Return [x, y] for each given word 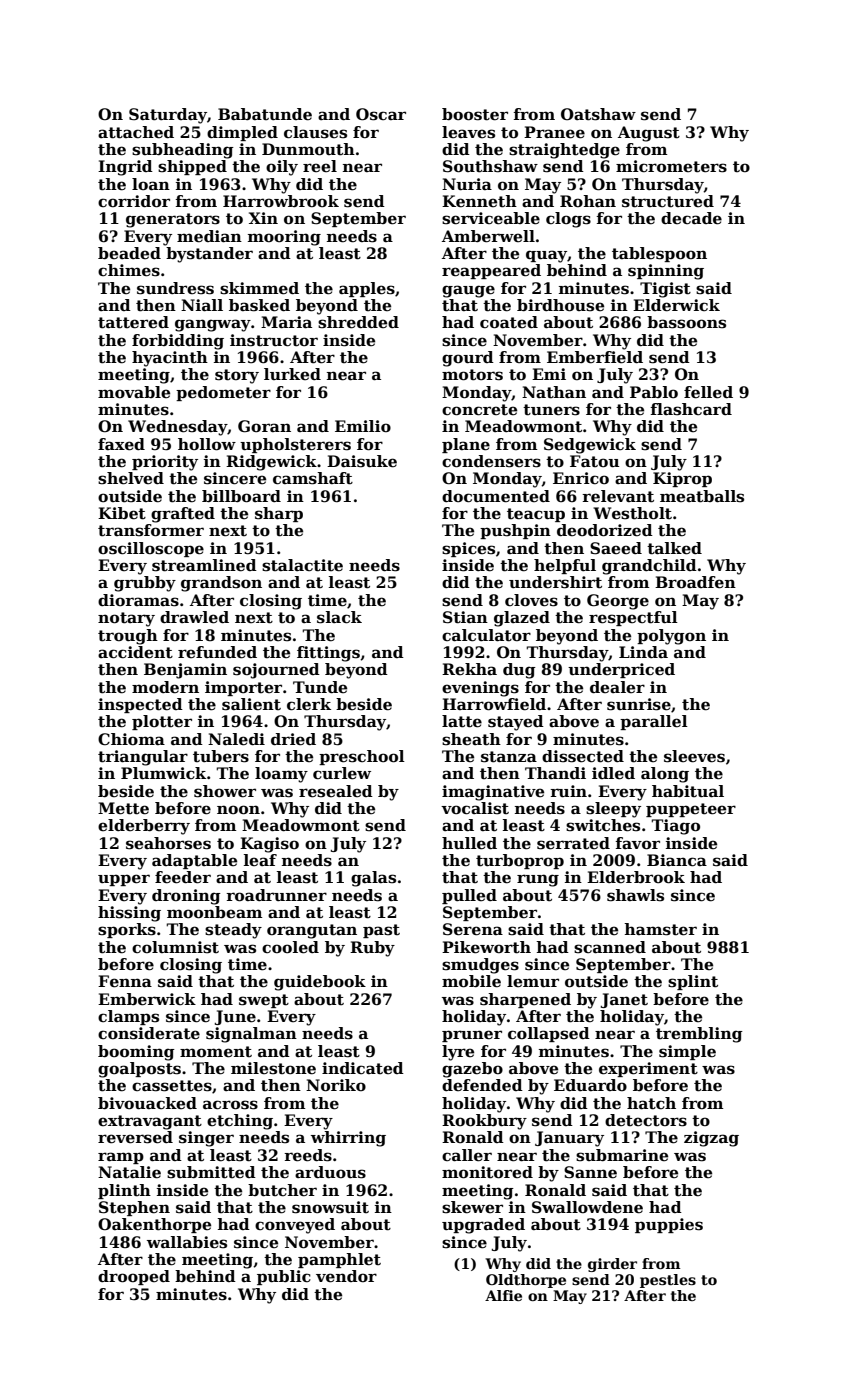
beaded [129, 253]
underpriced [621, 670]
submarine [622, 1155]
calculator [486, 635]
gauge [468, 291]
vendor [346, 1276]
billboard [241, 496]
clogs [568, 220]
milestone [273, 1068]
